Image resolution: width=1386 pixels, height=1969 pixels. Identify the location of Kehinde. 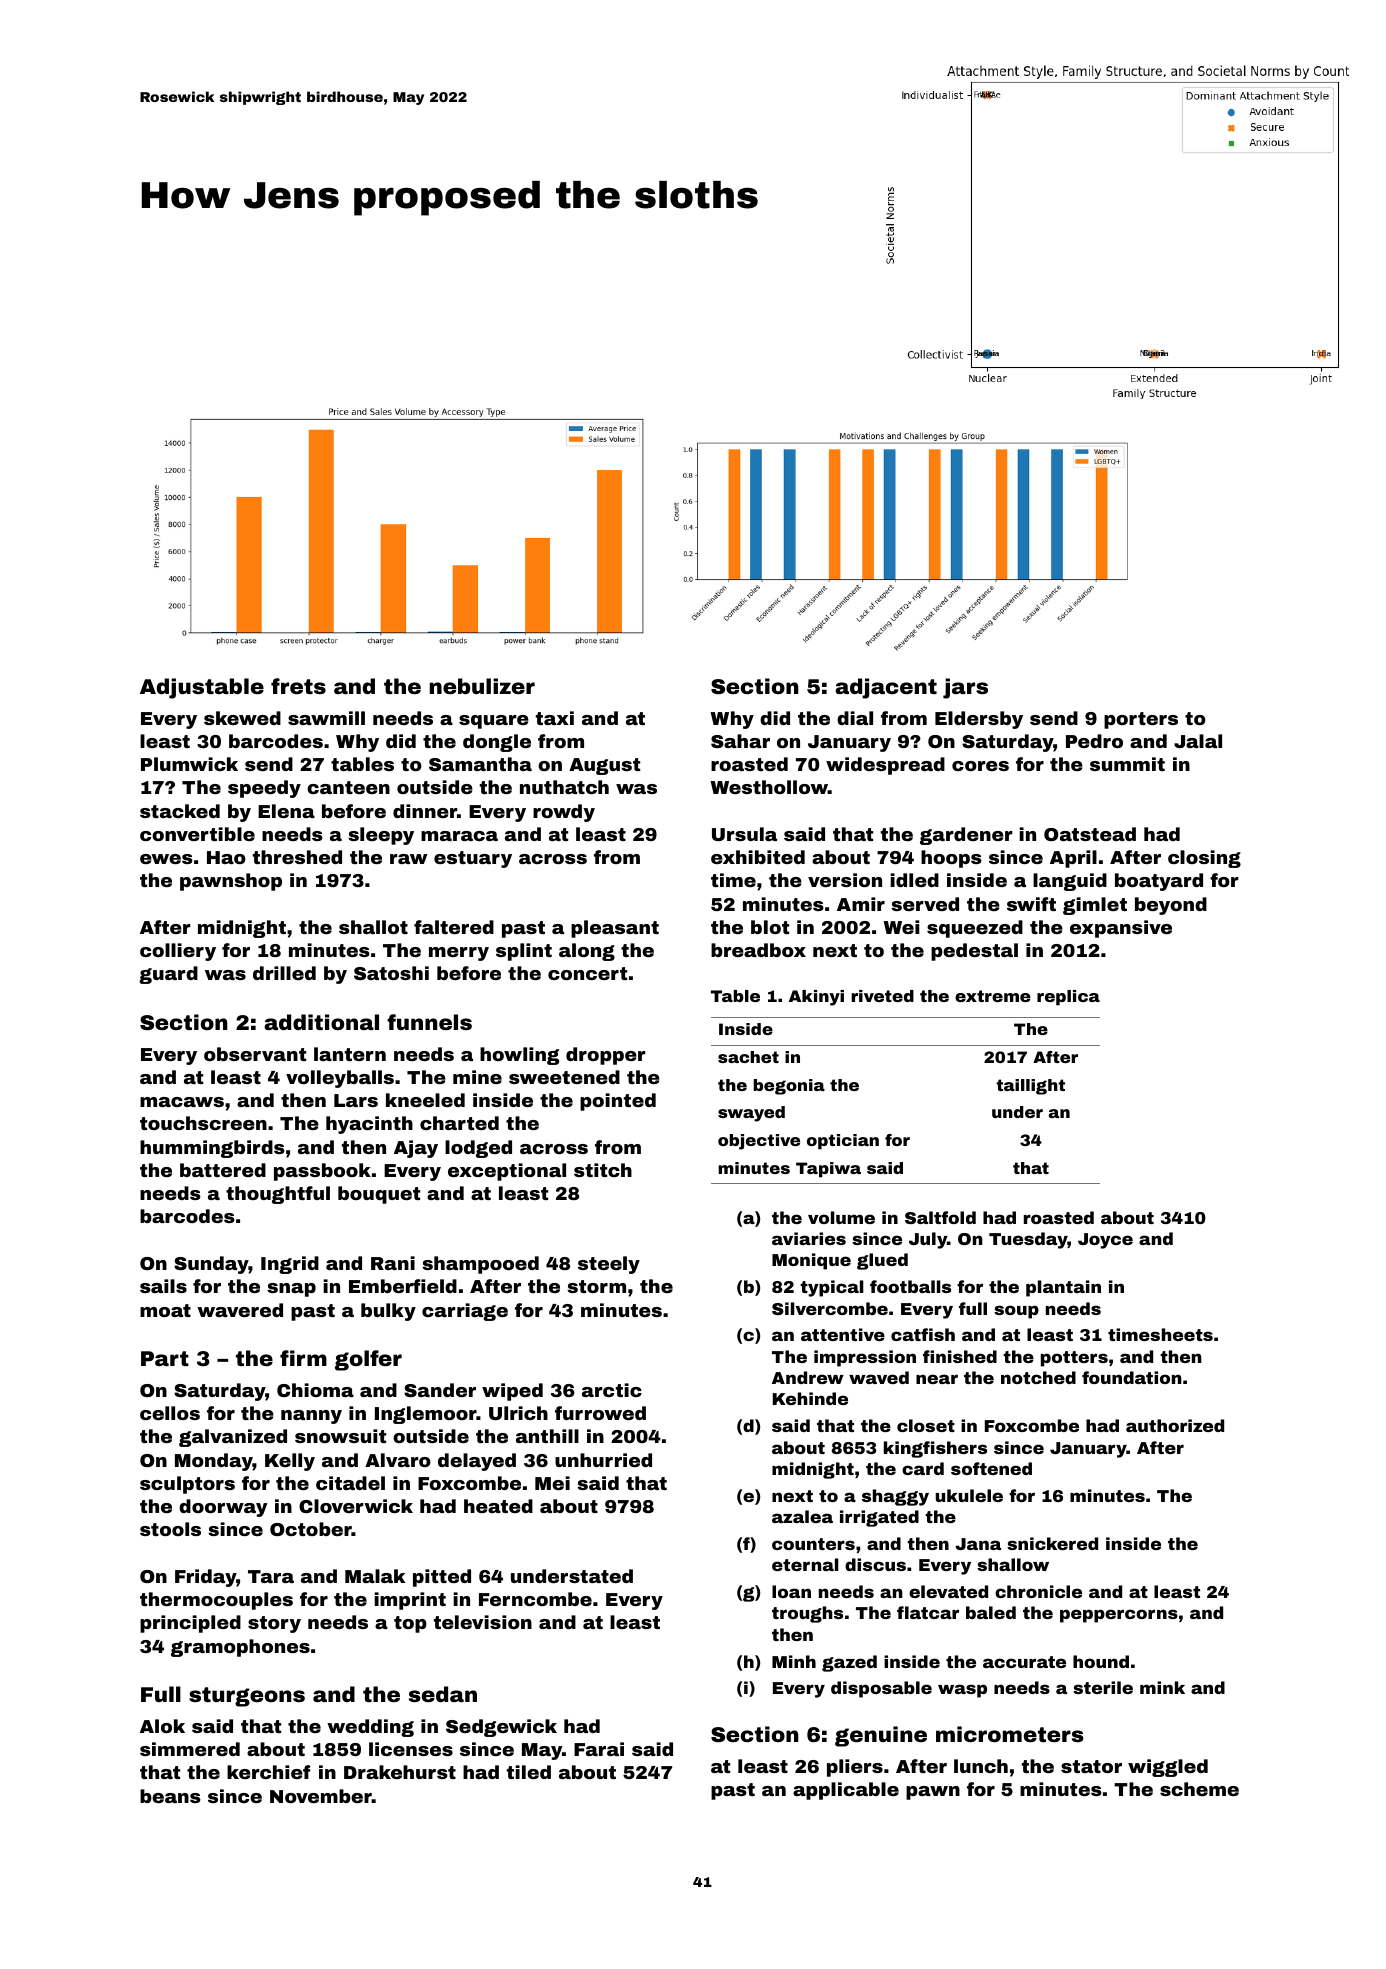
(810, 1398).
